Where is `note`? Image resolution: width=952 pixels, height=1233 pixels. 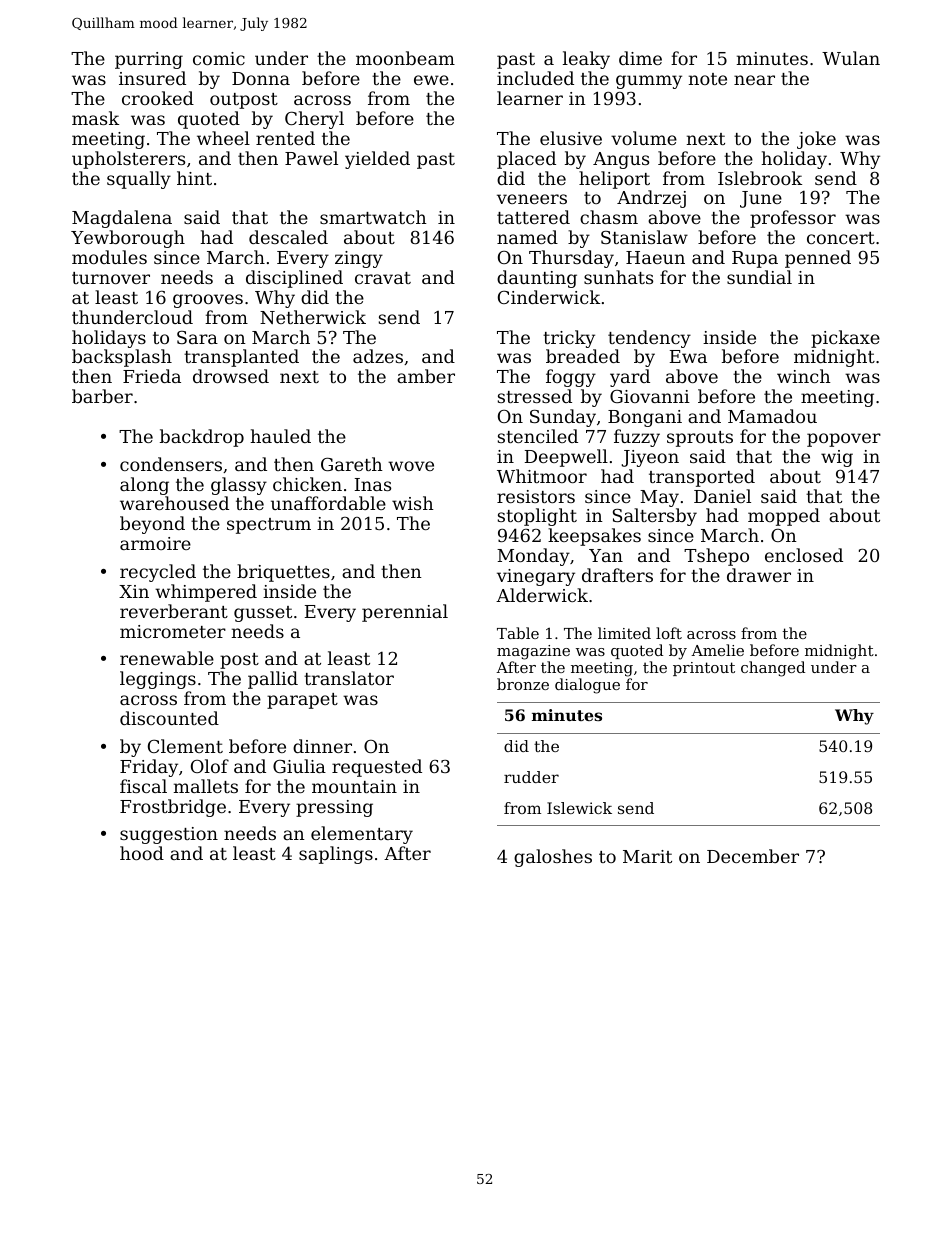
note is located at coordinates (708, 79).
